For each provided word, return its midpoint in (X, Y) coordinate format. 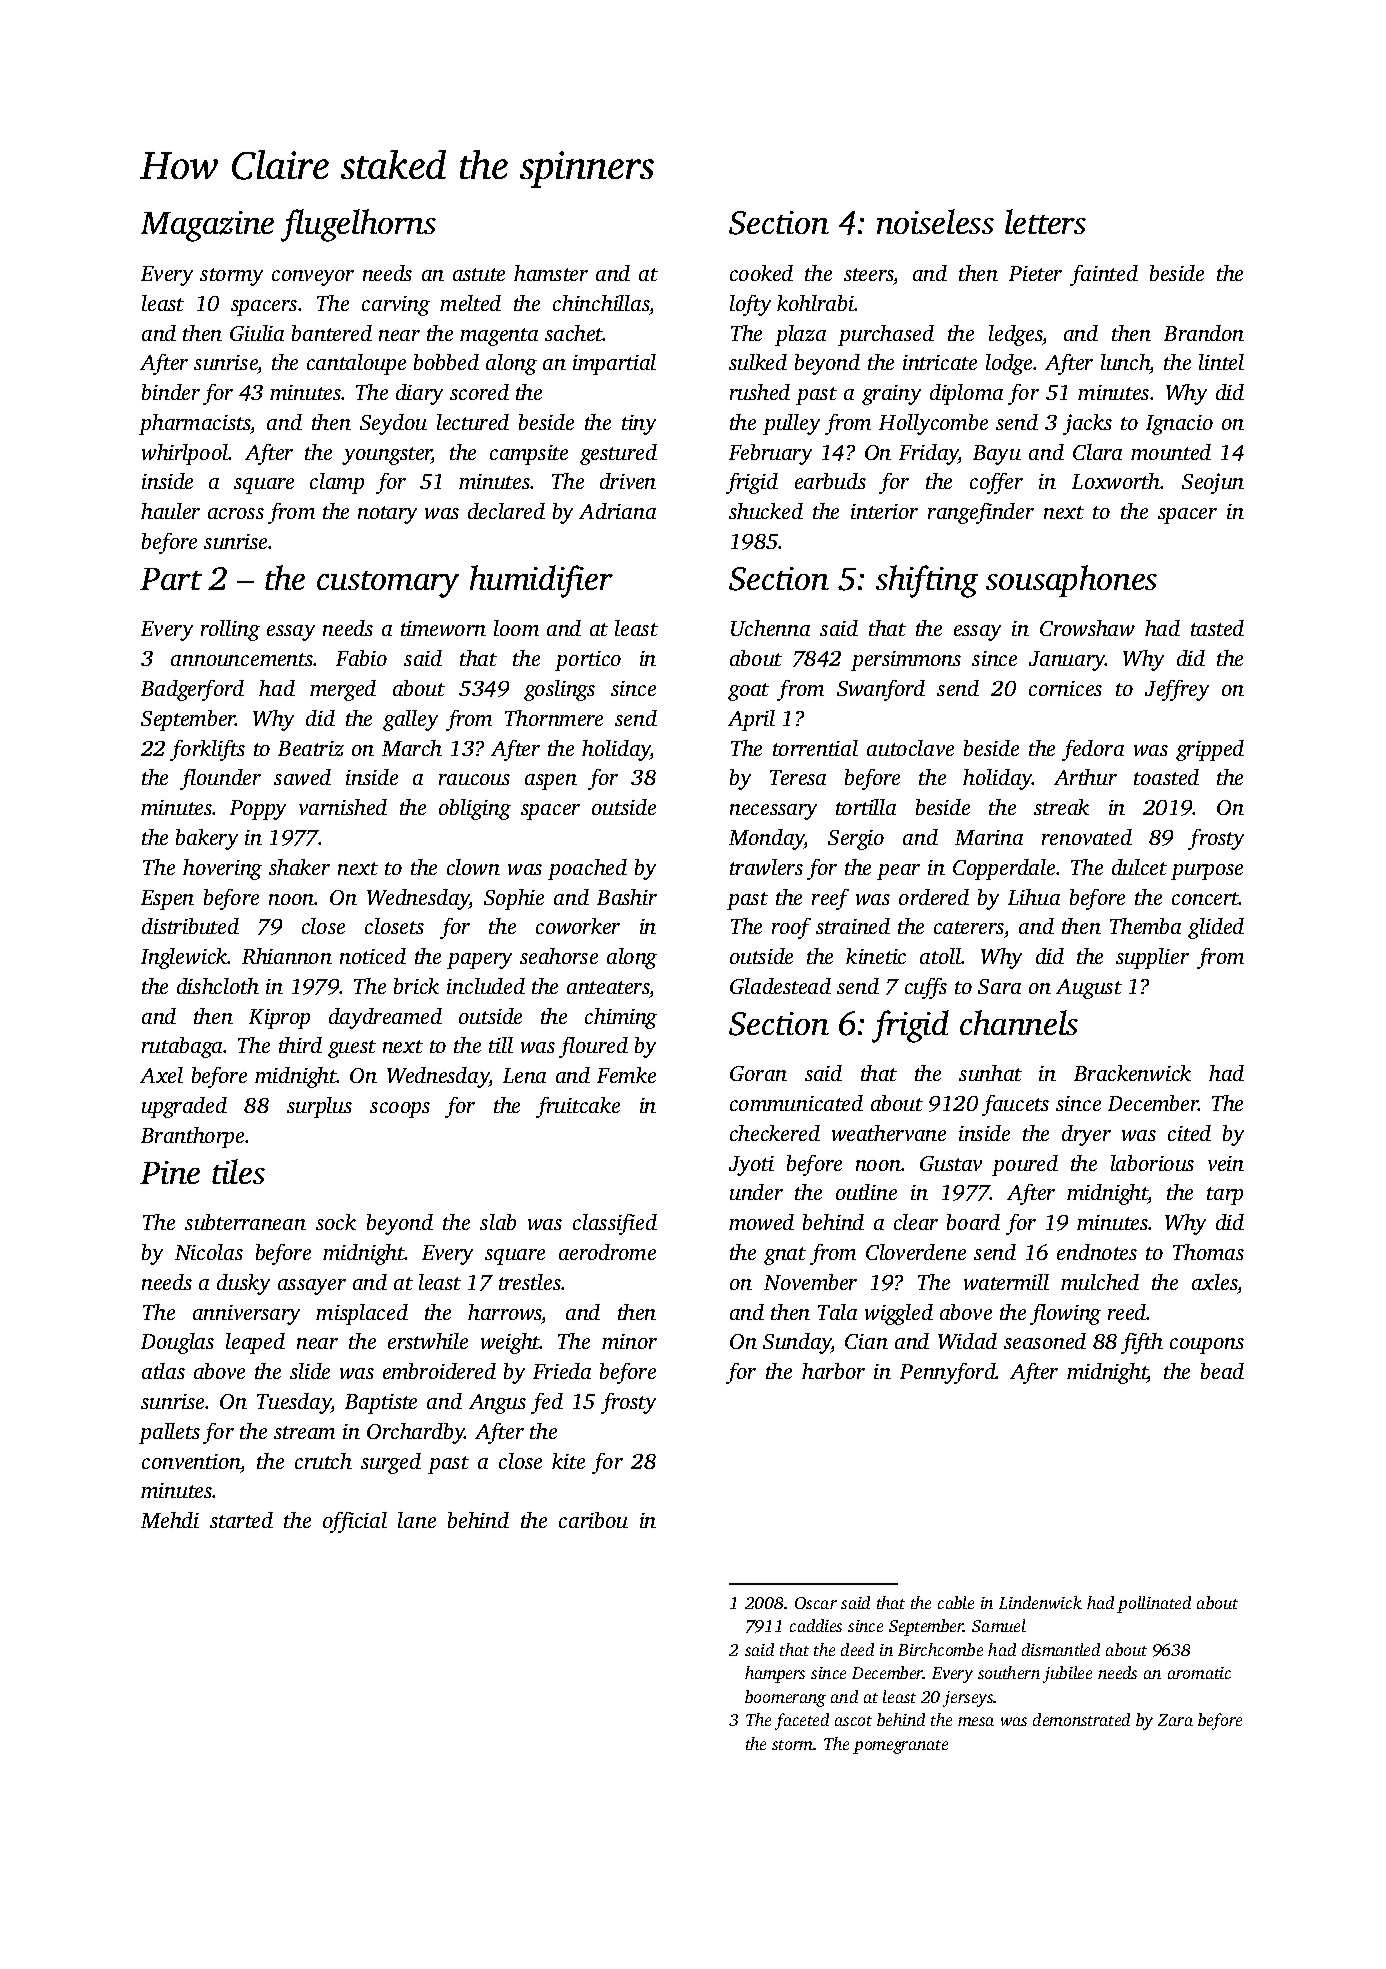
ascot (853, 1721)
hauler (170, 511)
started (241, 1520)
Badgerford (192, 690)
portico (588, 661)
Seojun (1213, 483)
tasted (1217, 628)
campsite (529, 455)
